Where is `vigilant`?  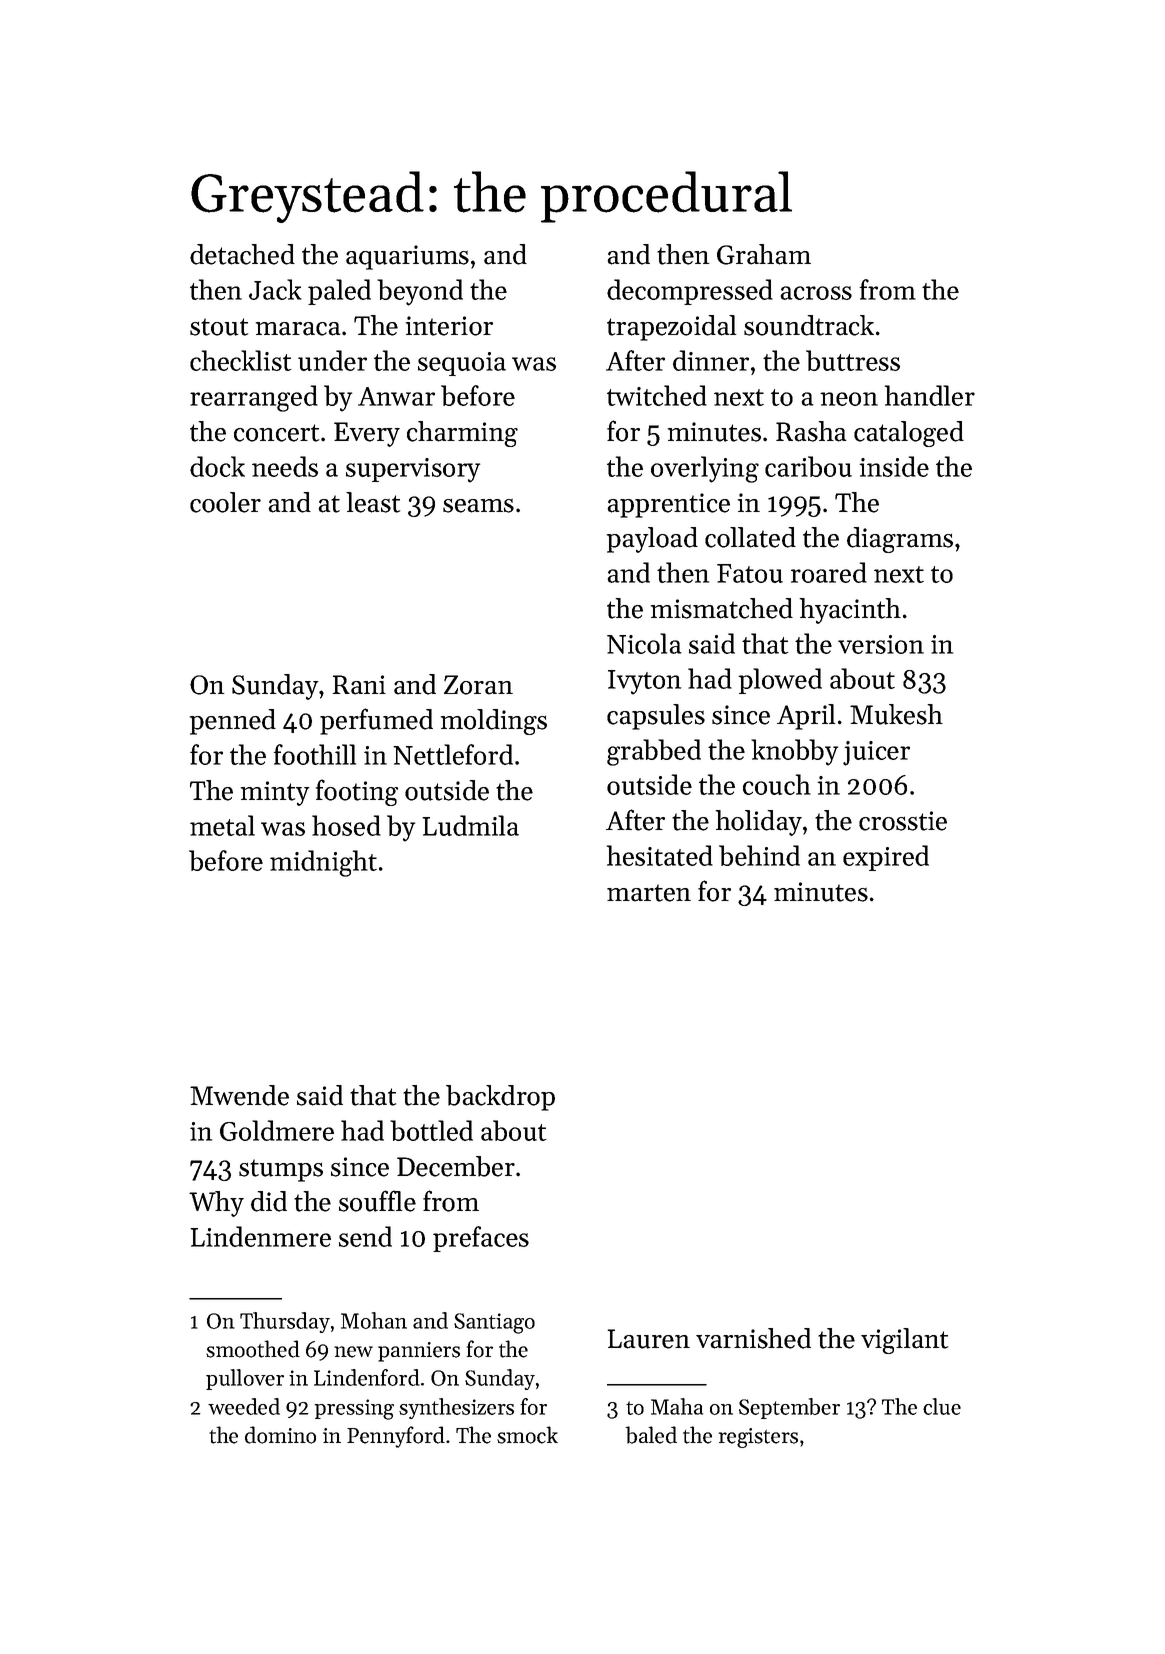 vigilant is located at coordinates (904, 1341).
